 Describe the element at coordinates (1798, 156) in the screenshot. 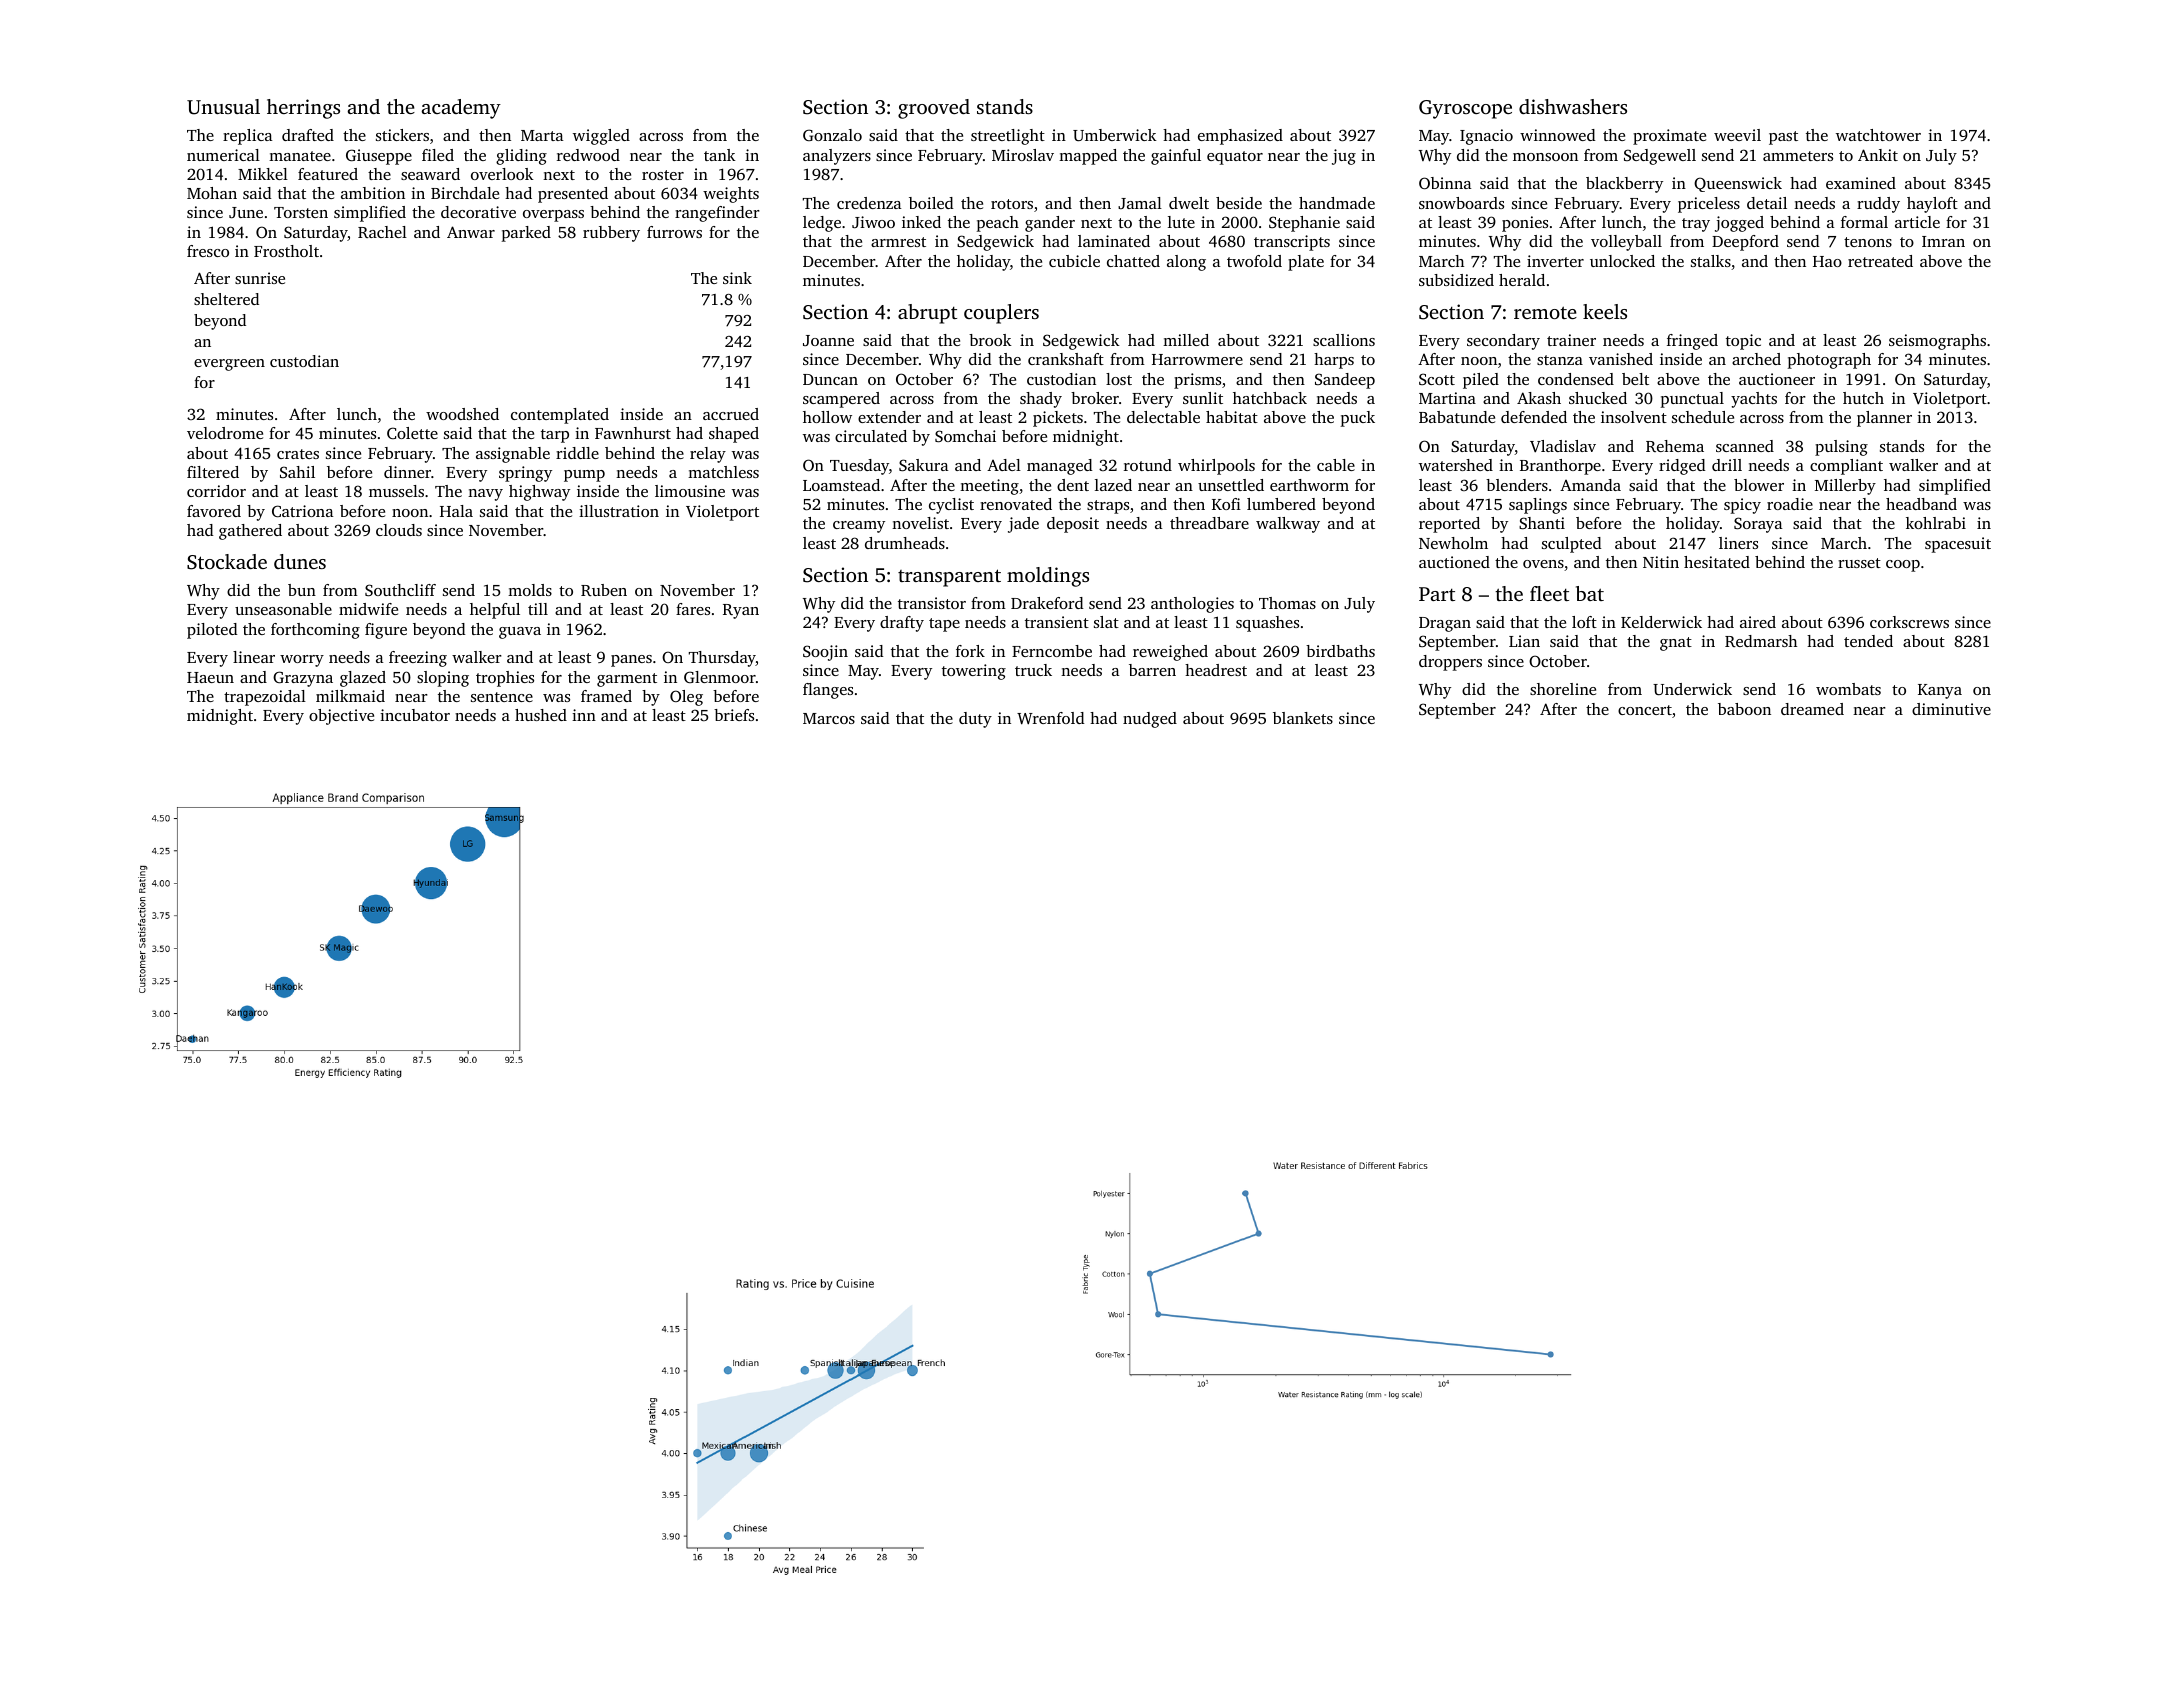

I see `ammeters` at that location.
